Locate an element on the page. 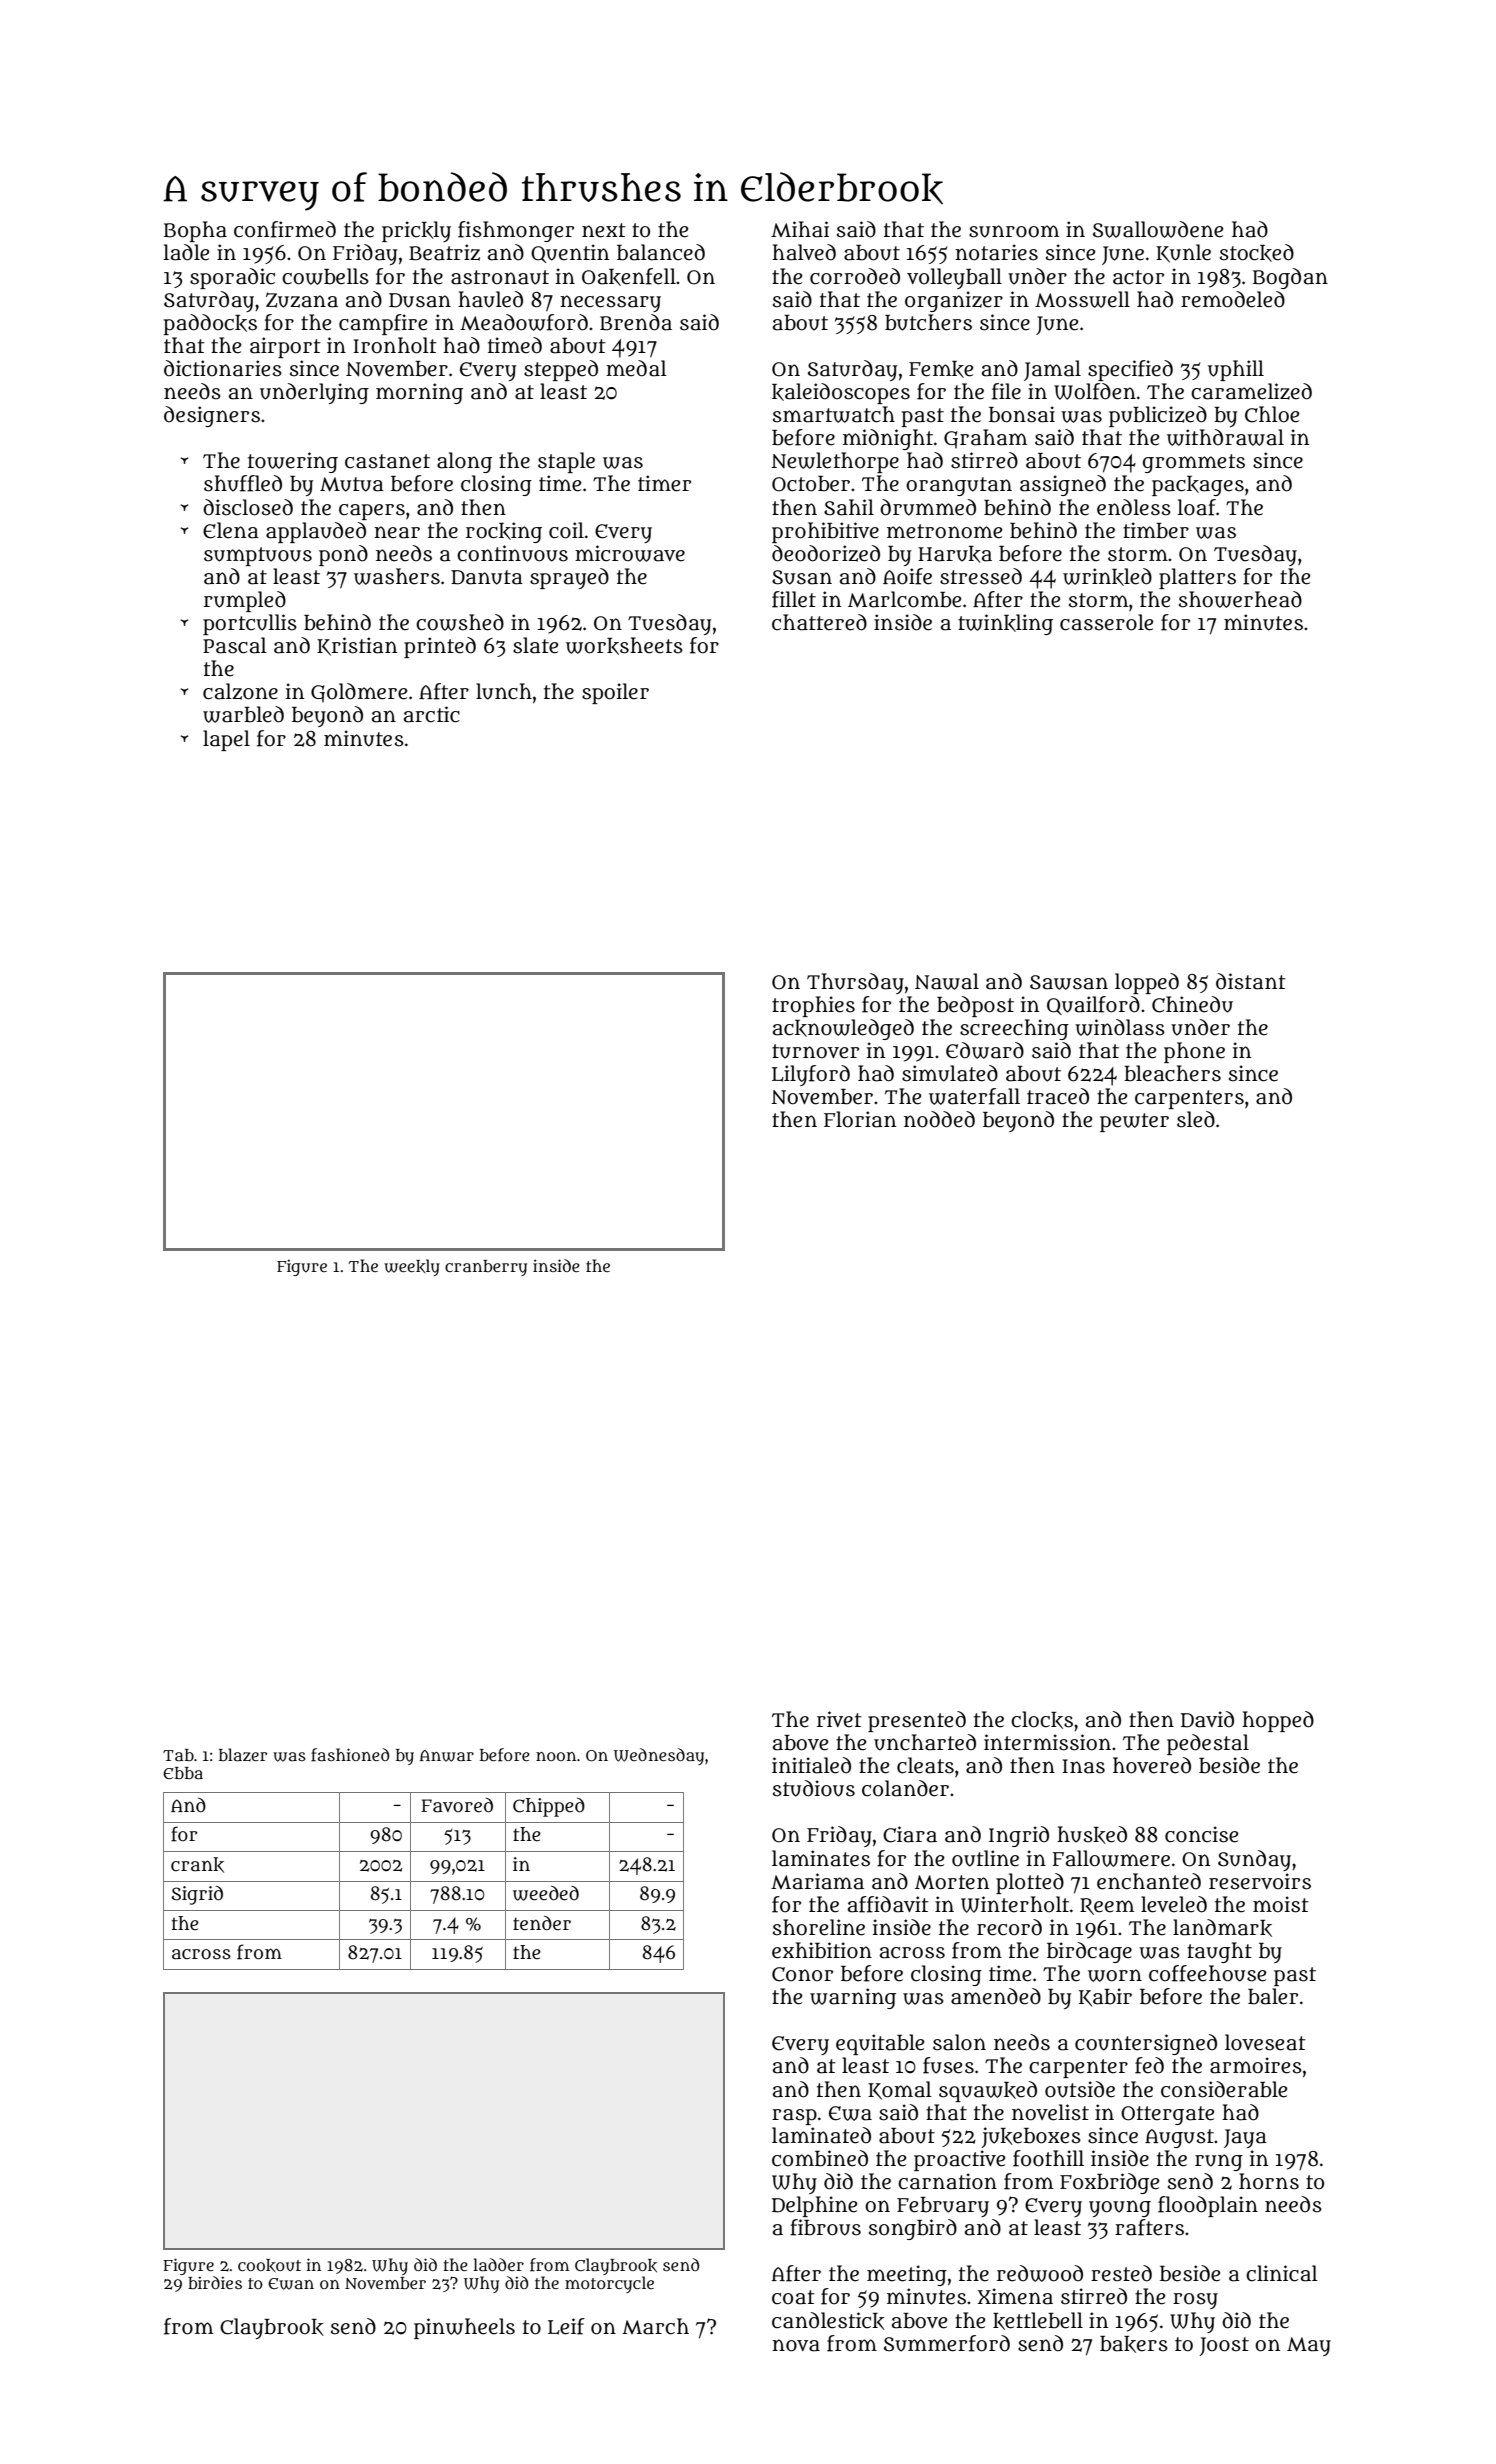 This image has height=2464, width=1496. Mihai is located at coordinates (800, 229).
